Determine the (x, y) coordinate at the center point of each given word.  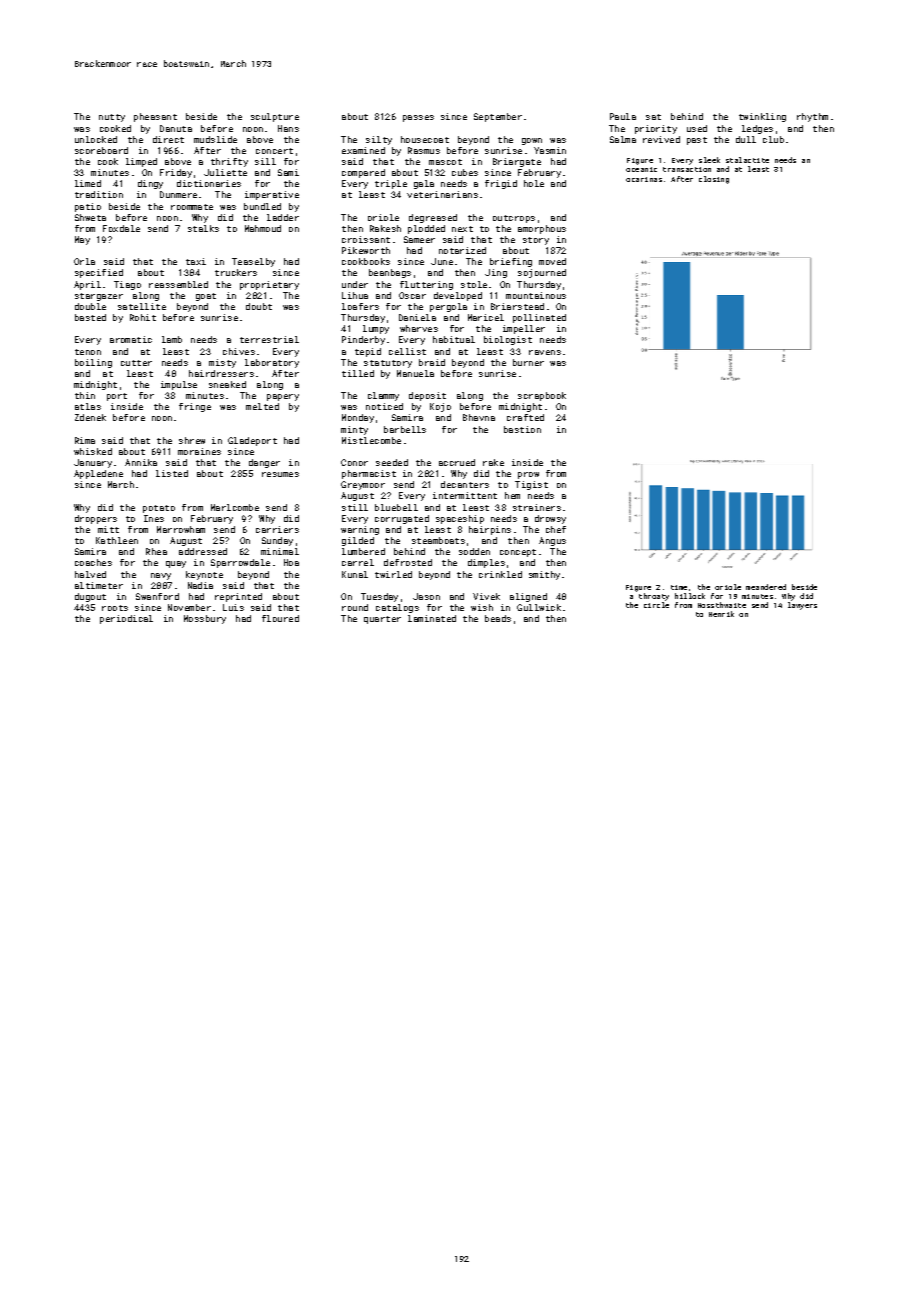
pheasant (155, 117)
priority (656, 129)
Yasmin (550, 150)
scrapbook (542, 396)
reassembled (178, 284)
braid (432, 362)
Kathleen (117, 540)
